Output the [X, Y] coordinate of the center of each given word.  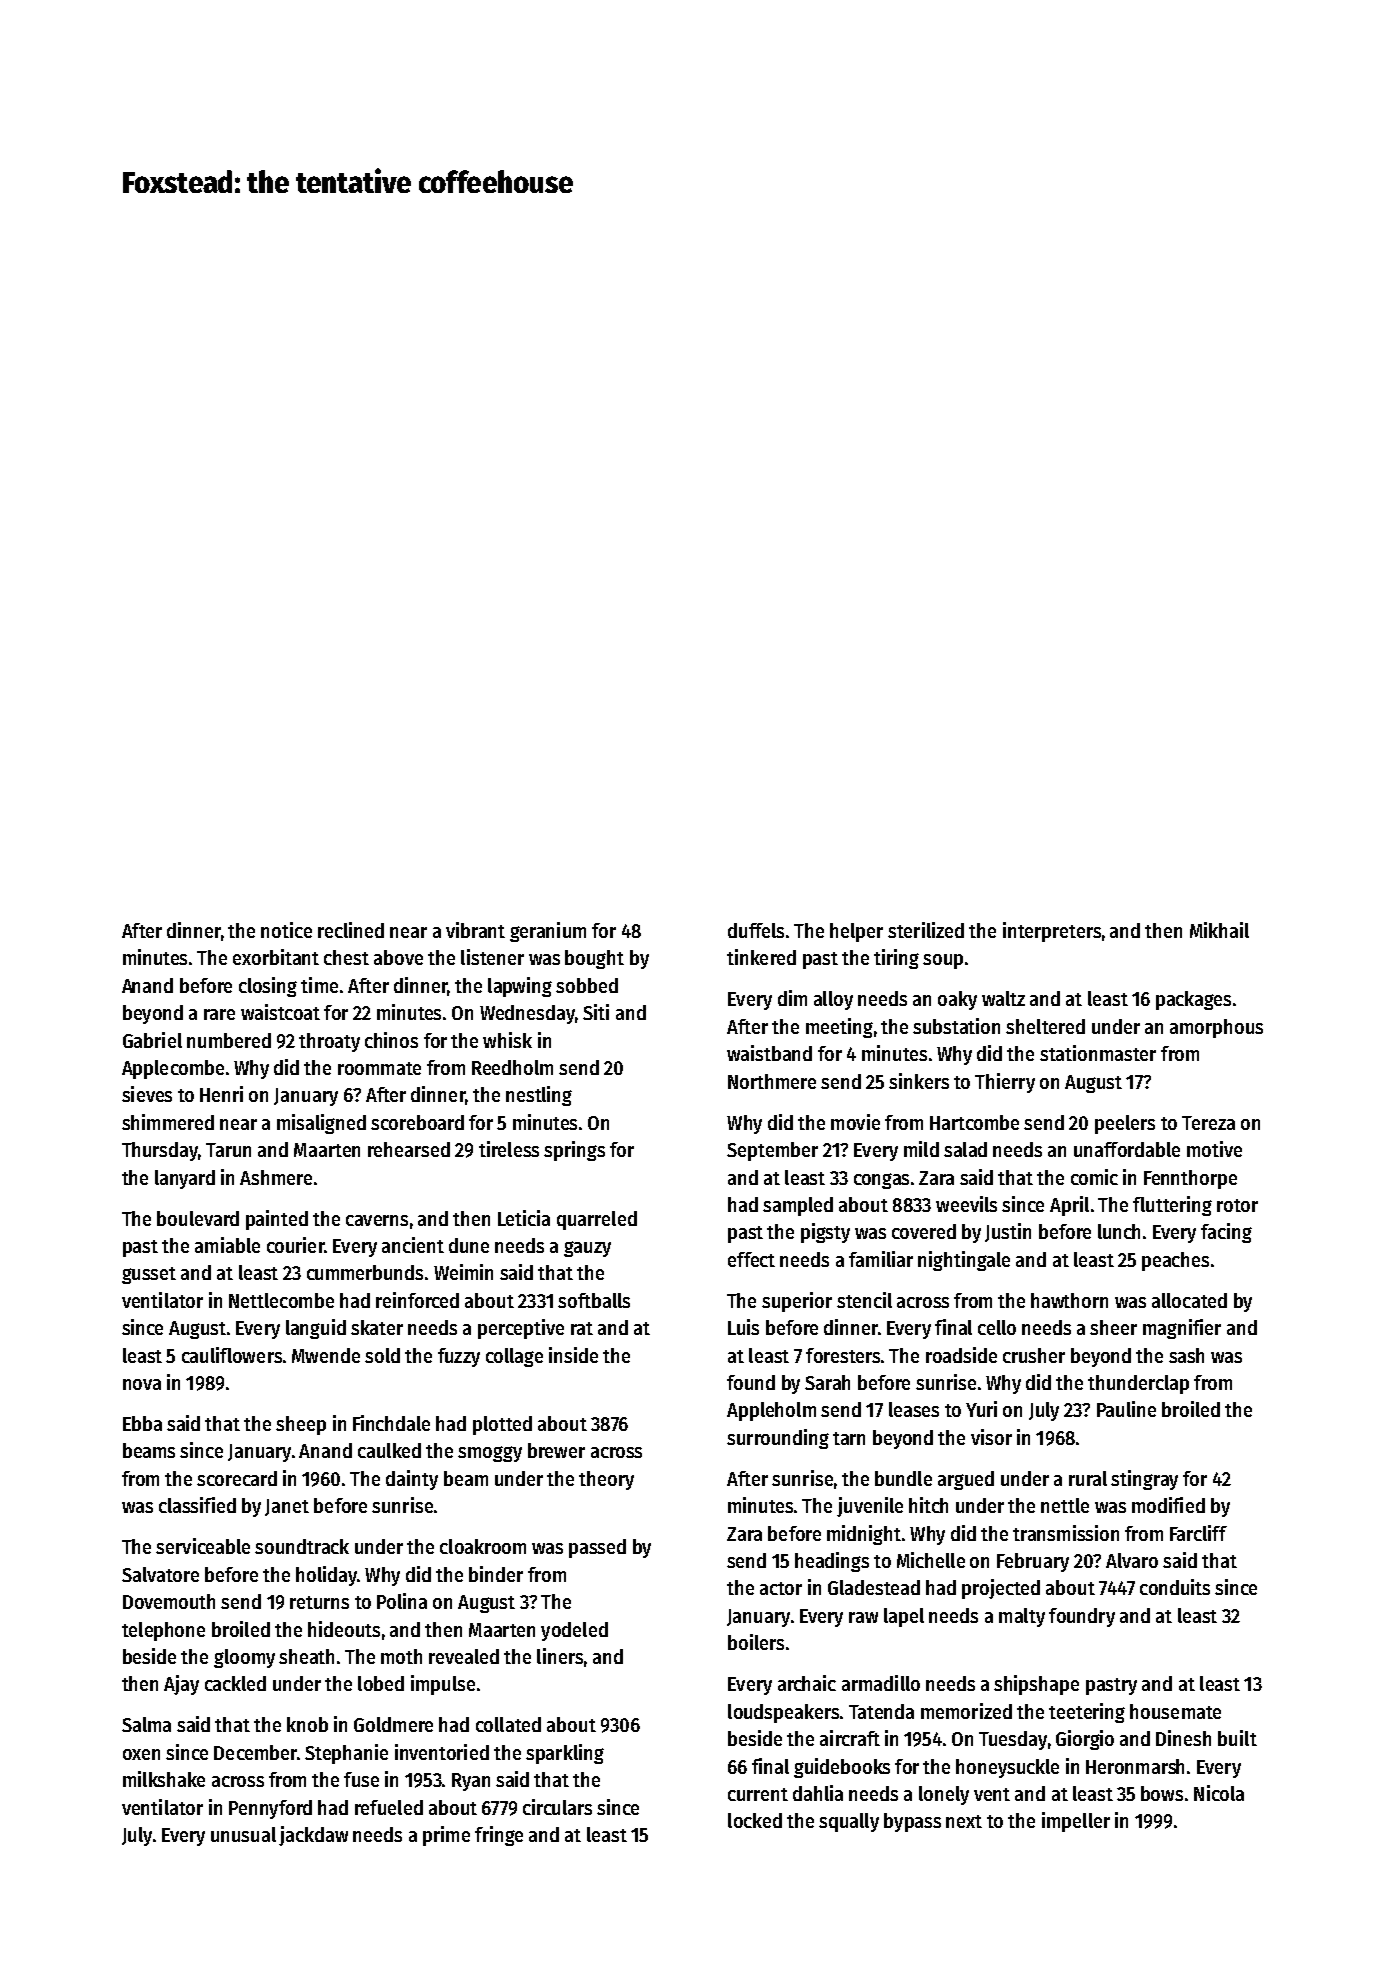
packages [1193, 1000]
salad [965, 1149]
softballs [594, 1300]
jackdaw [313, 1836]
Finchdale [391, 1423]
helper [856, 932]
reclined [351, 930]
